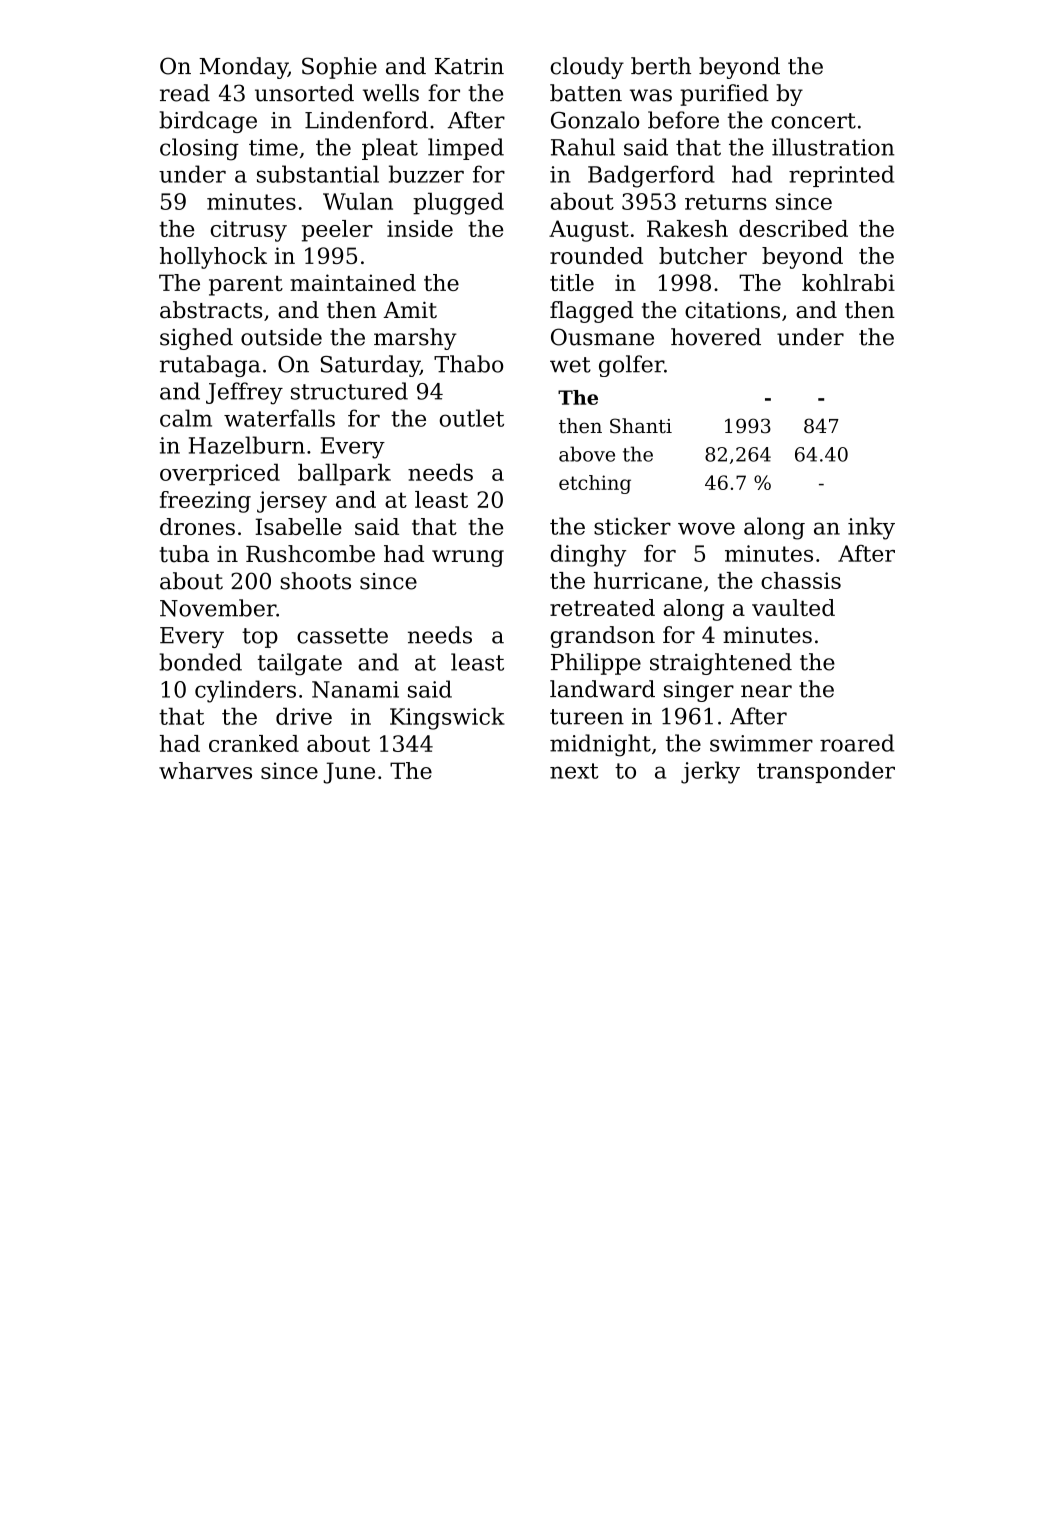 This screenshot has width=1054, height=1527. I want to click on drive, so click(304, 716).
